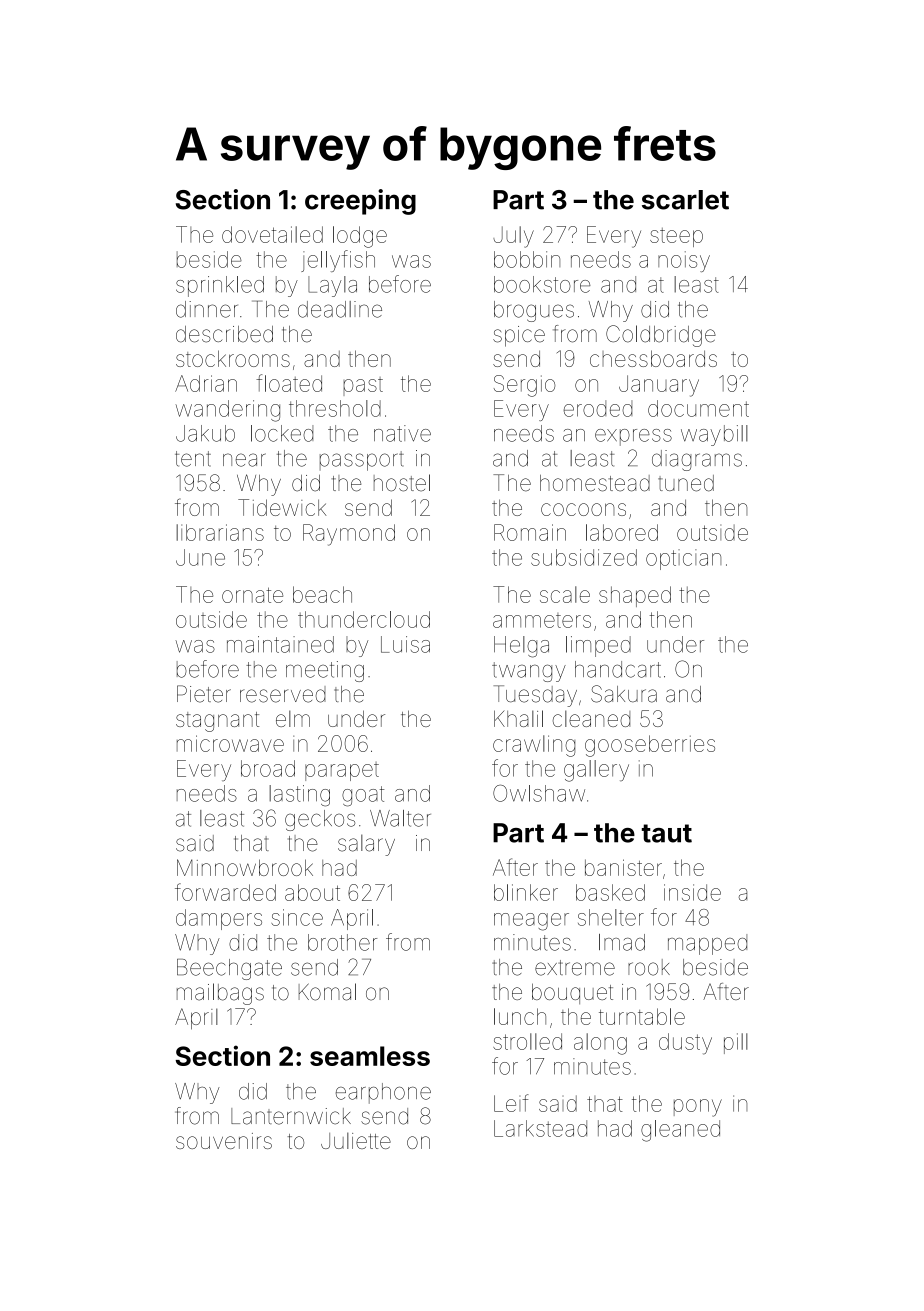  Describe the element at coordinates (272, 234) in the image. I see `dovetailed` at that location.
